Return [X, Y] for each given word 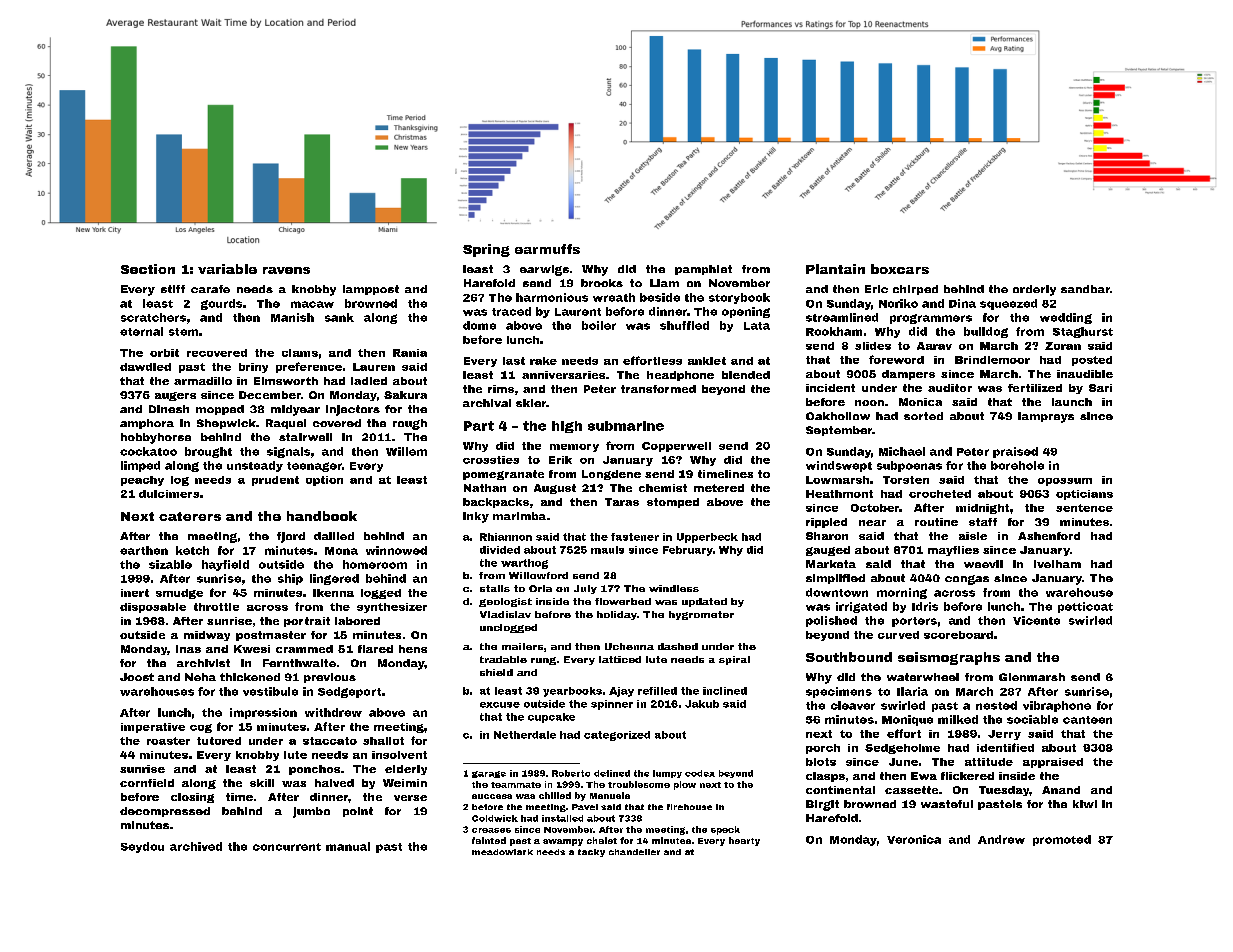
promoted [1062, 840]
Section [148, 269]
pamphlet [703, 270]
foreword [896, 359]
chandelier [634, 852]
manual [348, 846]
